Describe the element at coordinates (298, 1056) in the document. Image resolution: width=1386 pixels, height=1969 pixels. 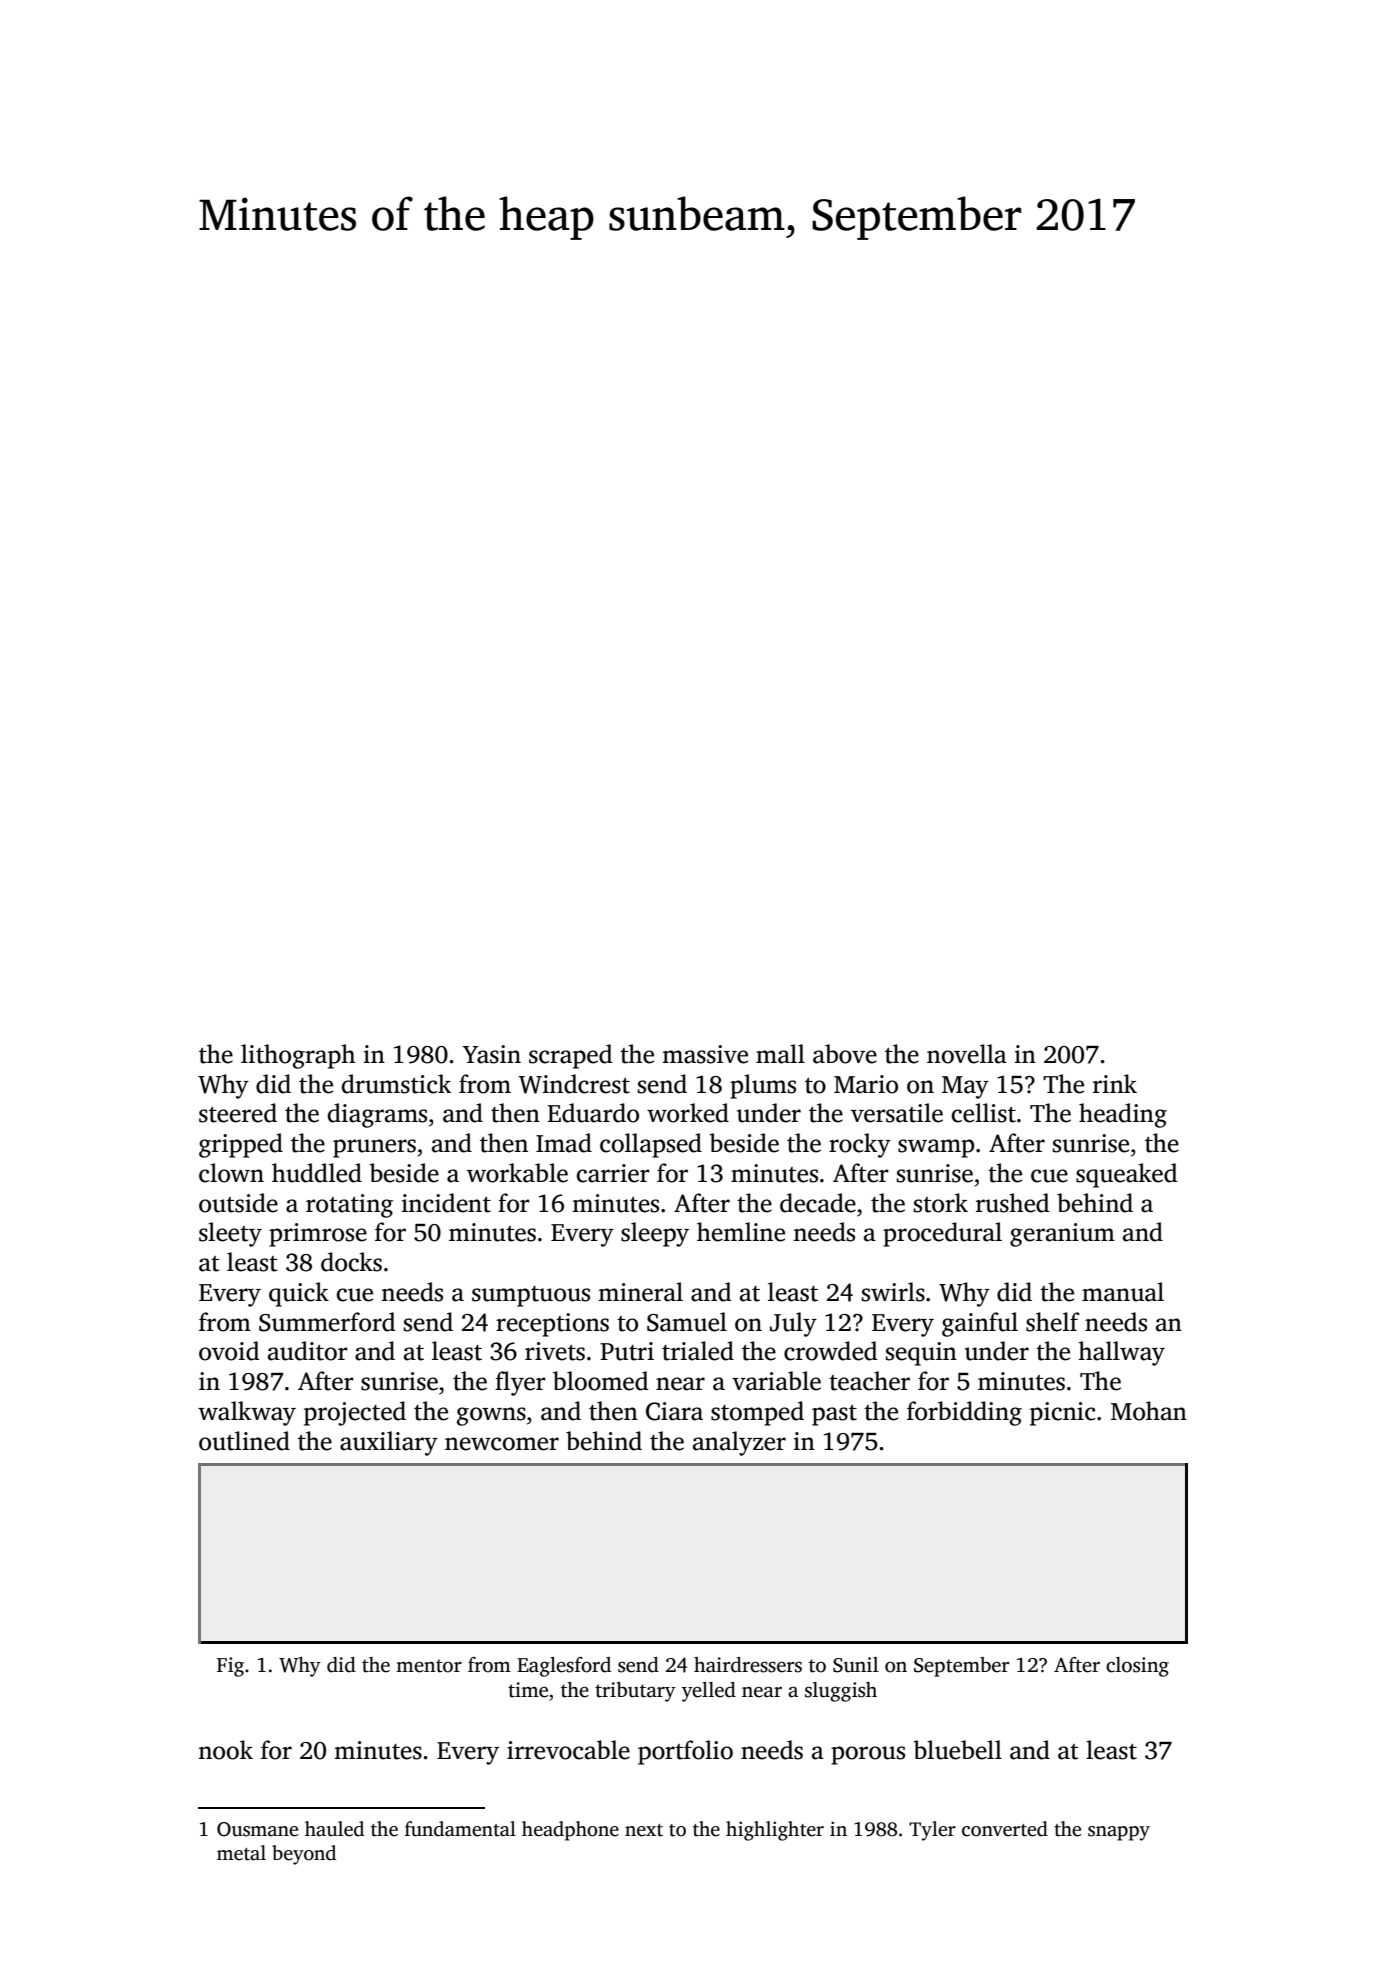
I see `lithograph` at that location.
